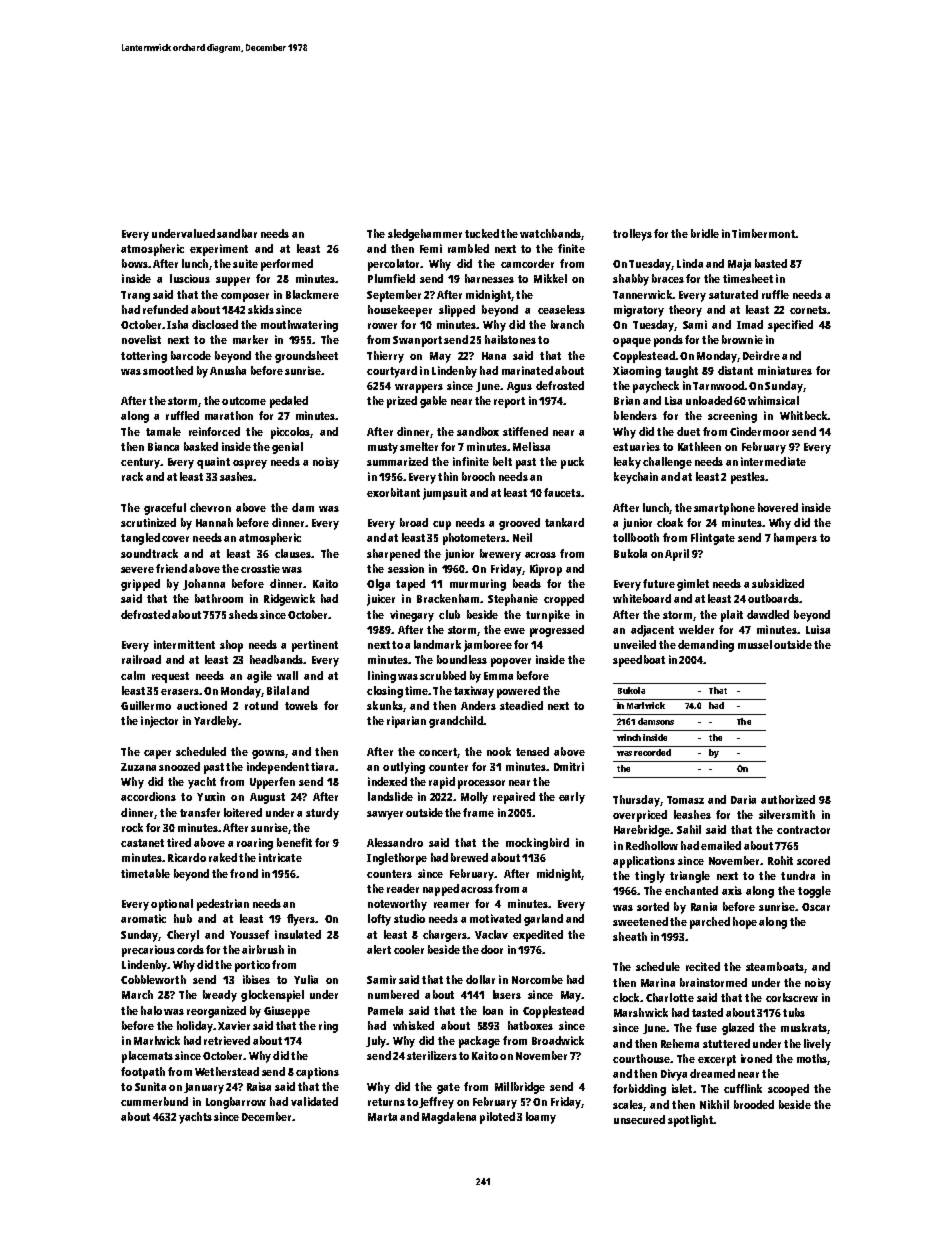 Image resolution: width=952 pixels, height=1233 pixels. I want to click on intermediate, so click(773, 461).
